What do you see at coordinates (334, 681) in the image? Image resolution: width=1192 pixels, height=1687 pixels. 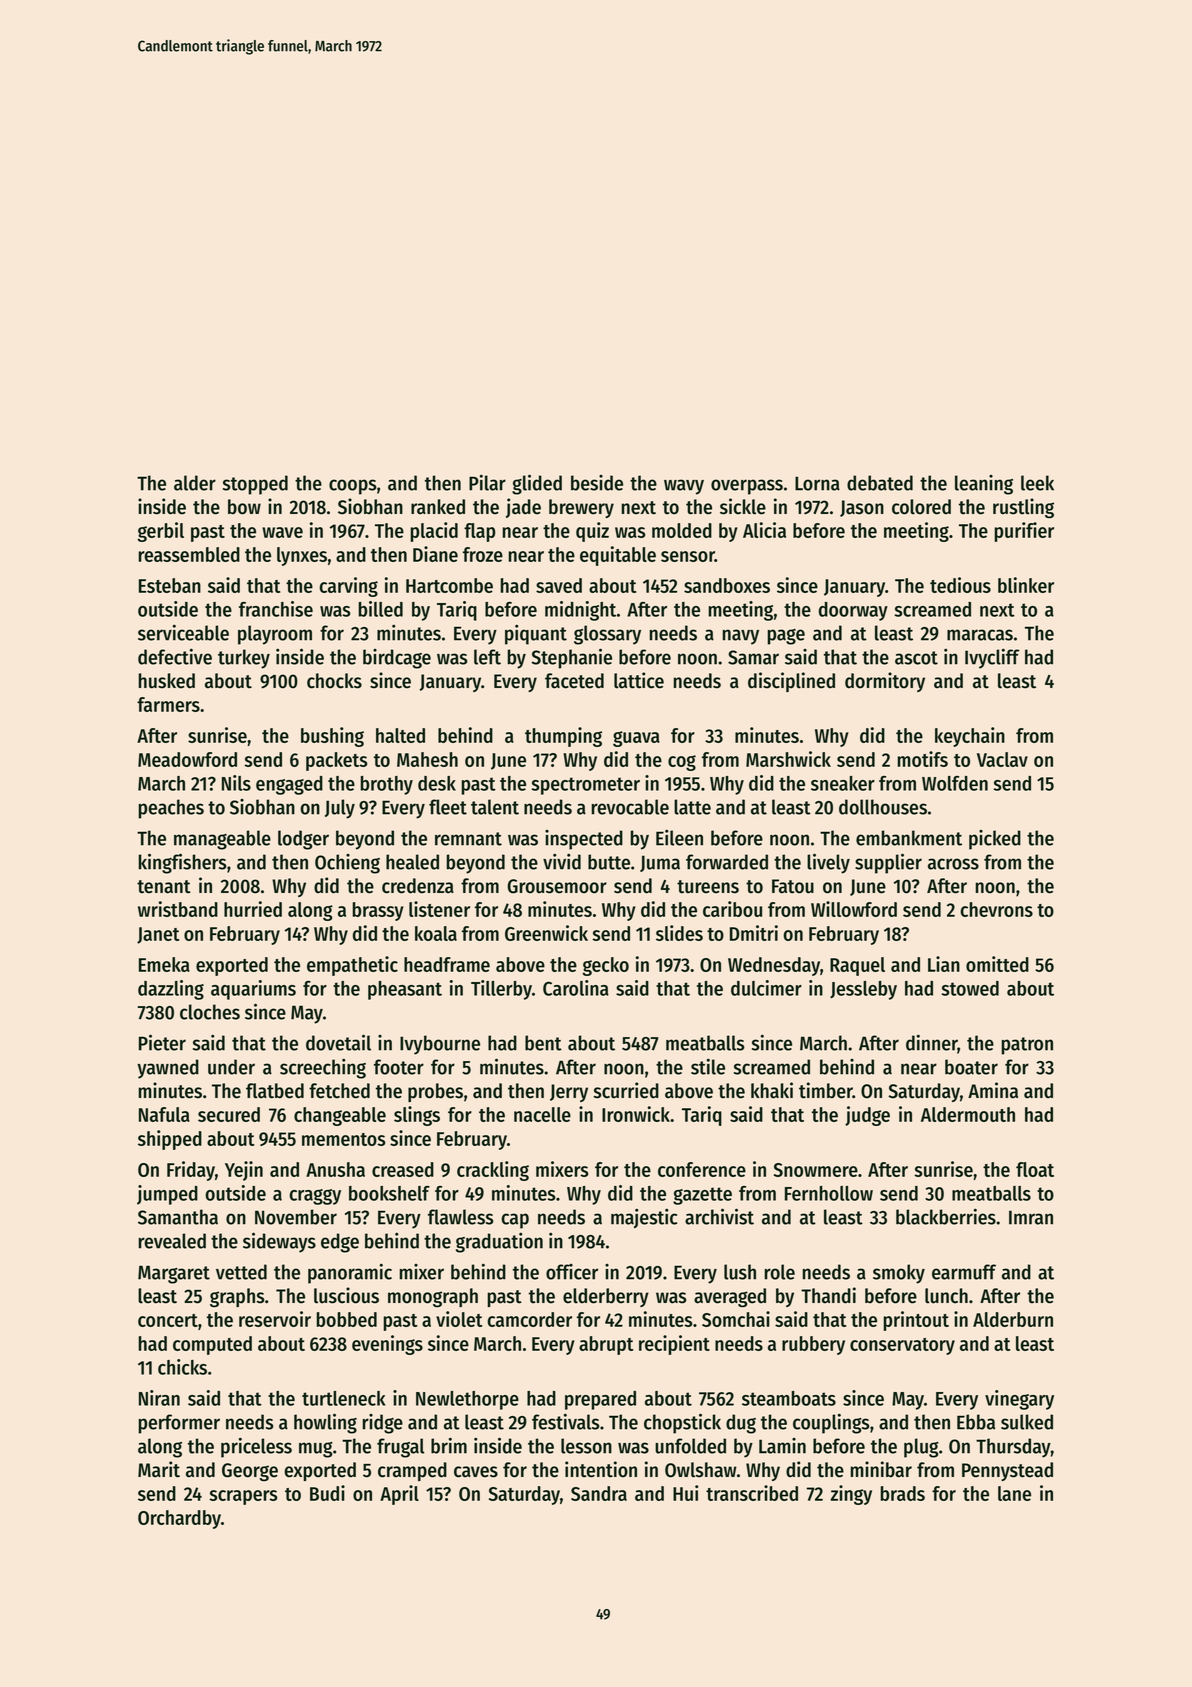 I see `chocks` at bounding box center [334, 681].
